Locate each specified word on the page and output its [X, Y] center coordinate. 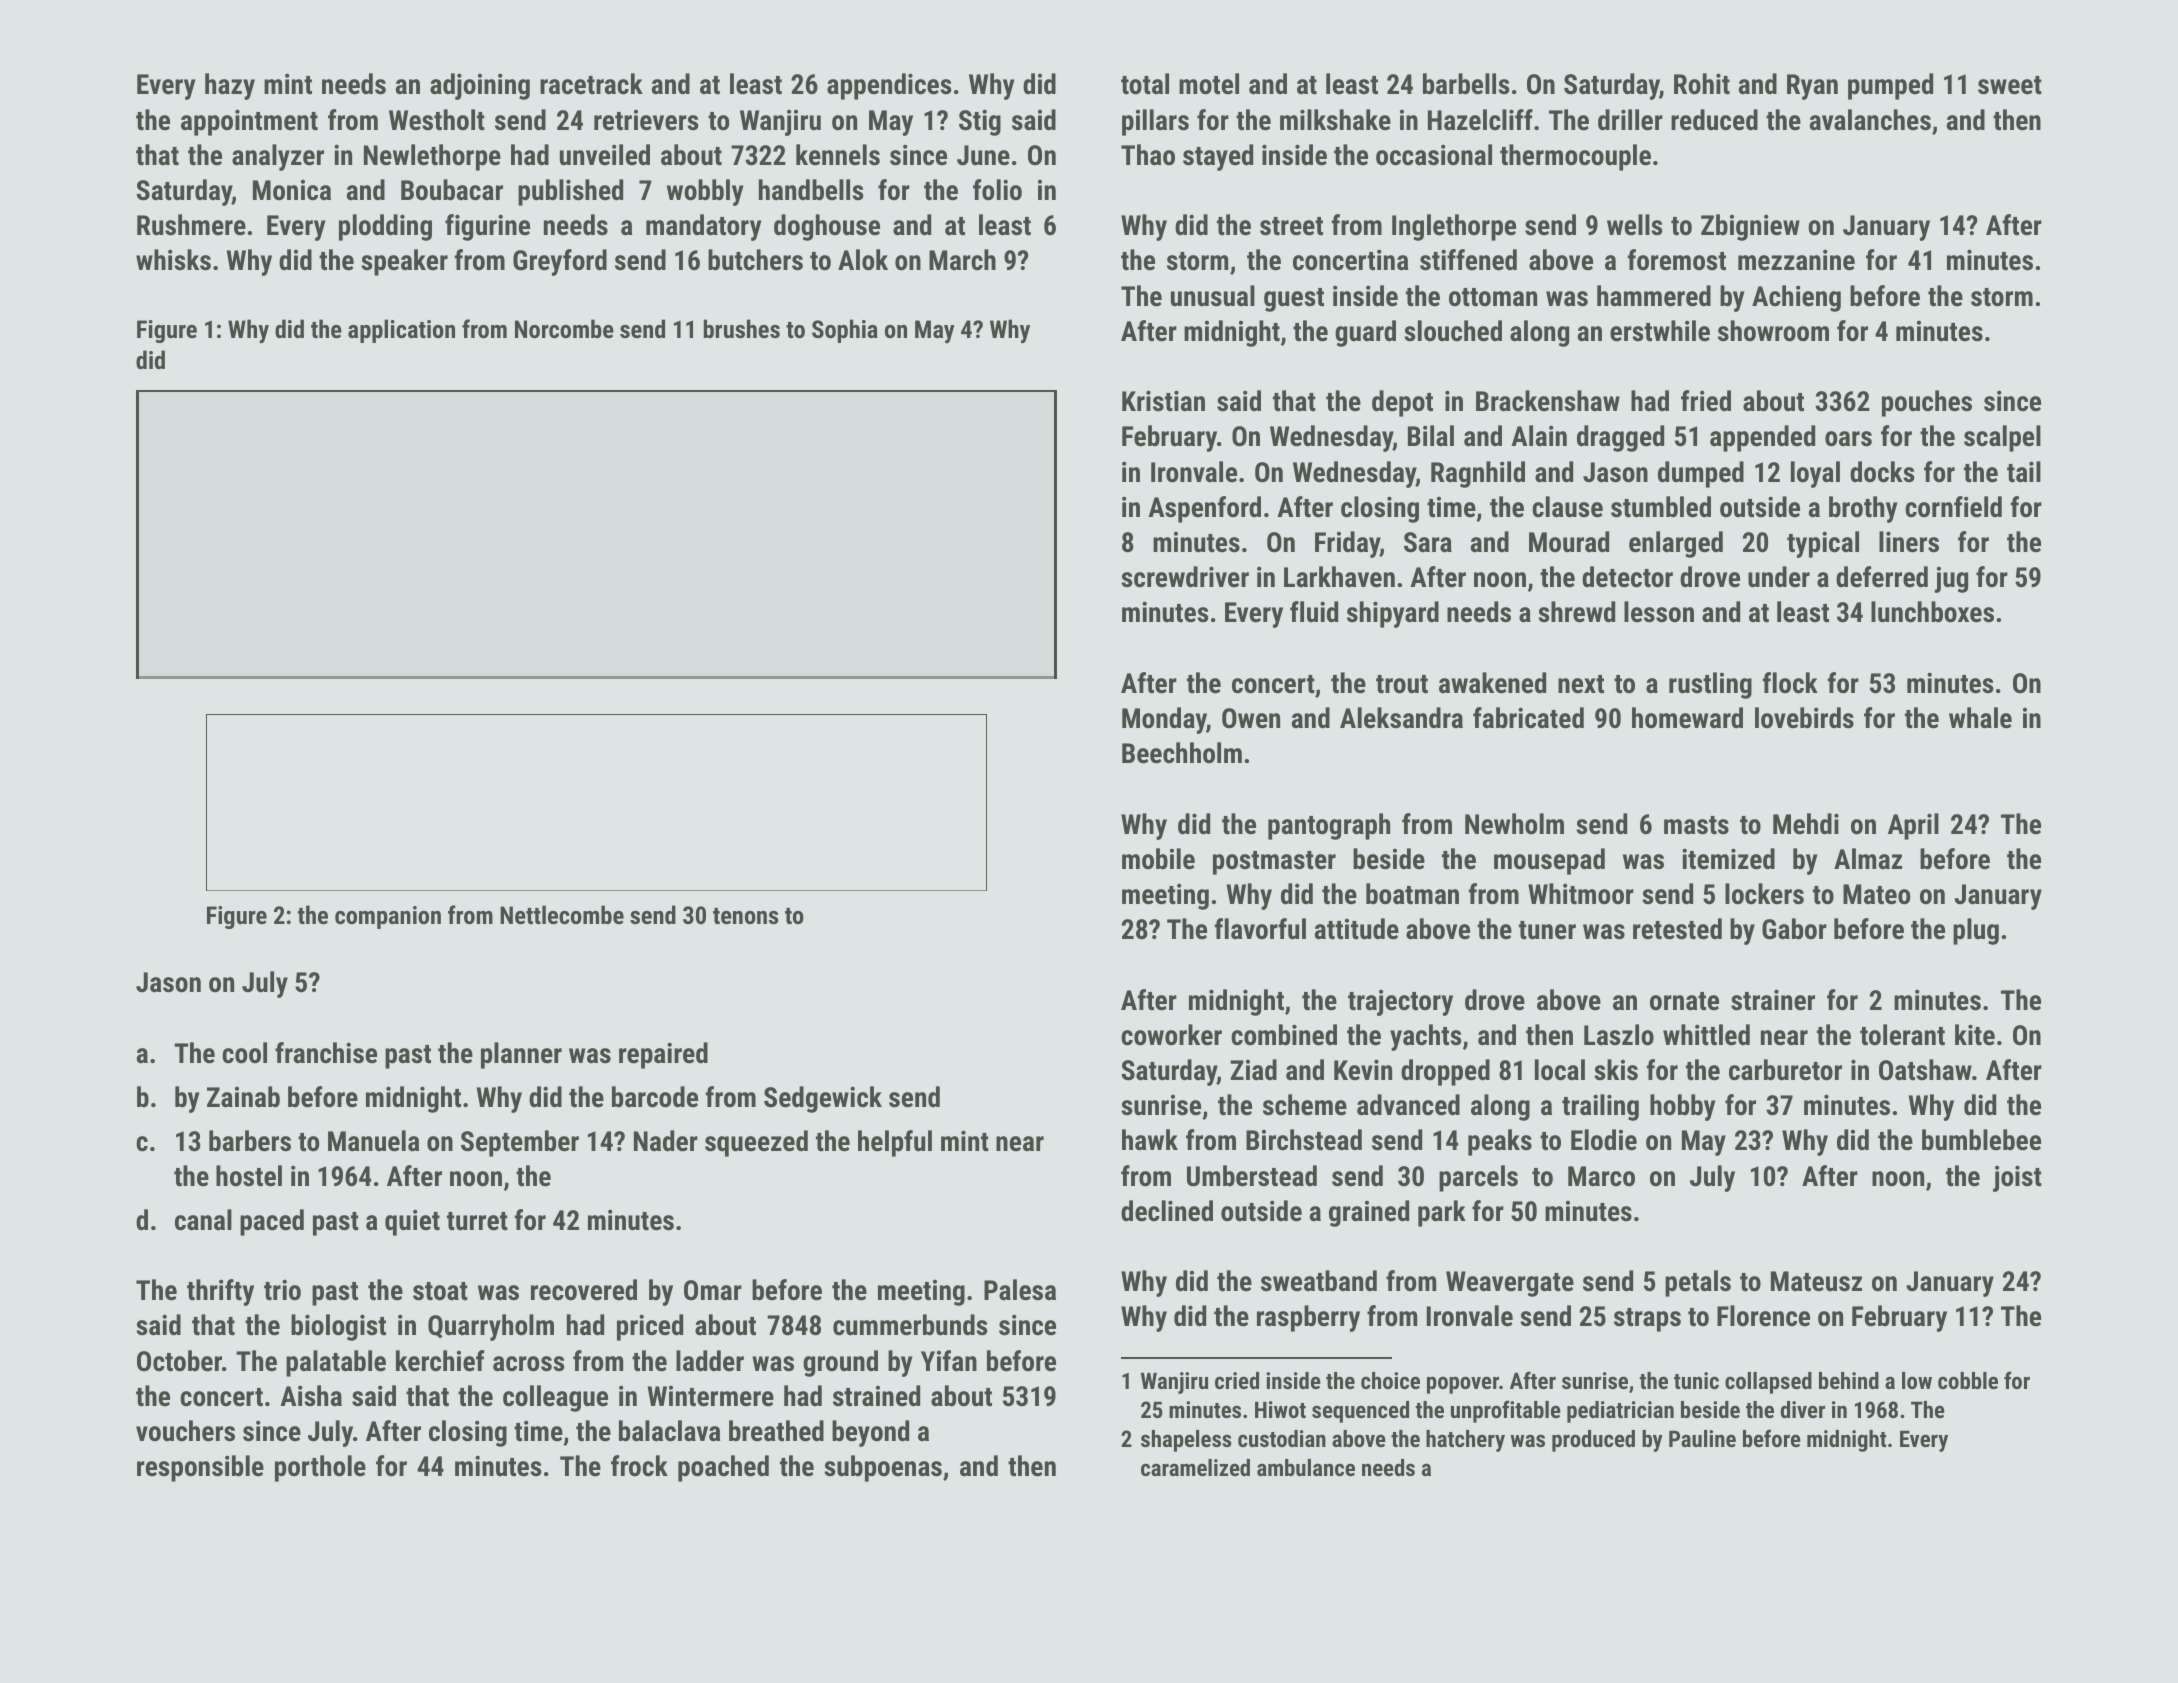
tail [2024, 472]
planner [521, 1055]
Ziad [1253, 1070]
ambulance [1306, 1467]
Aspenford [1204, 509]
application [401, 331]
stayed [1218, 157]
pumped [1890, 86]
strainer [1773, 1000]
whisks [173, 260]
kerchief [440, 1361]
